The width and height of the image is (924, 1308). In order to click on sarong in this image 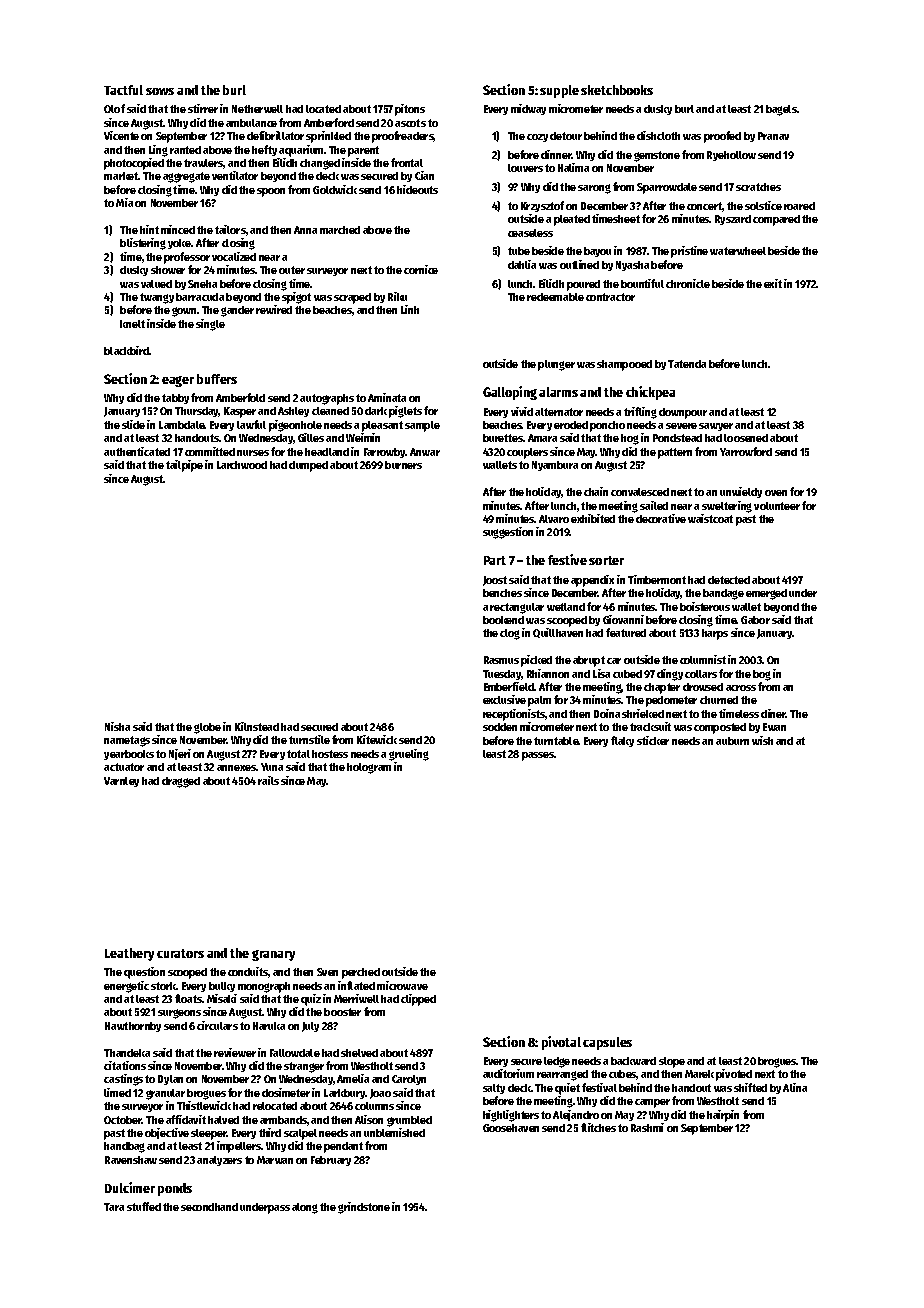, I will do `click(594, 189)`.
